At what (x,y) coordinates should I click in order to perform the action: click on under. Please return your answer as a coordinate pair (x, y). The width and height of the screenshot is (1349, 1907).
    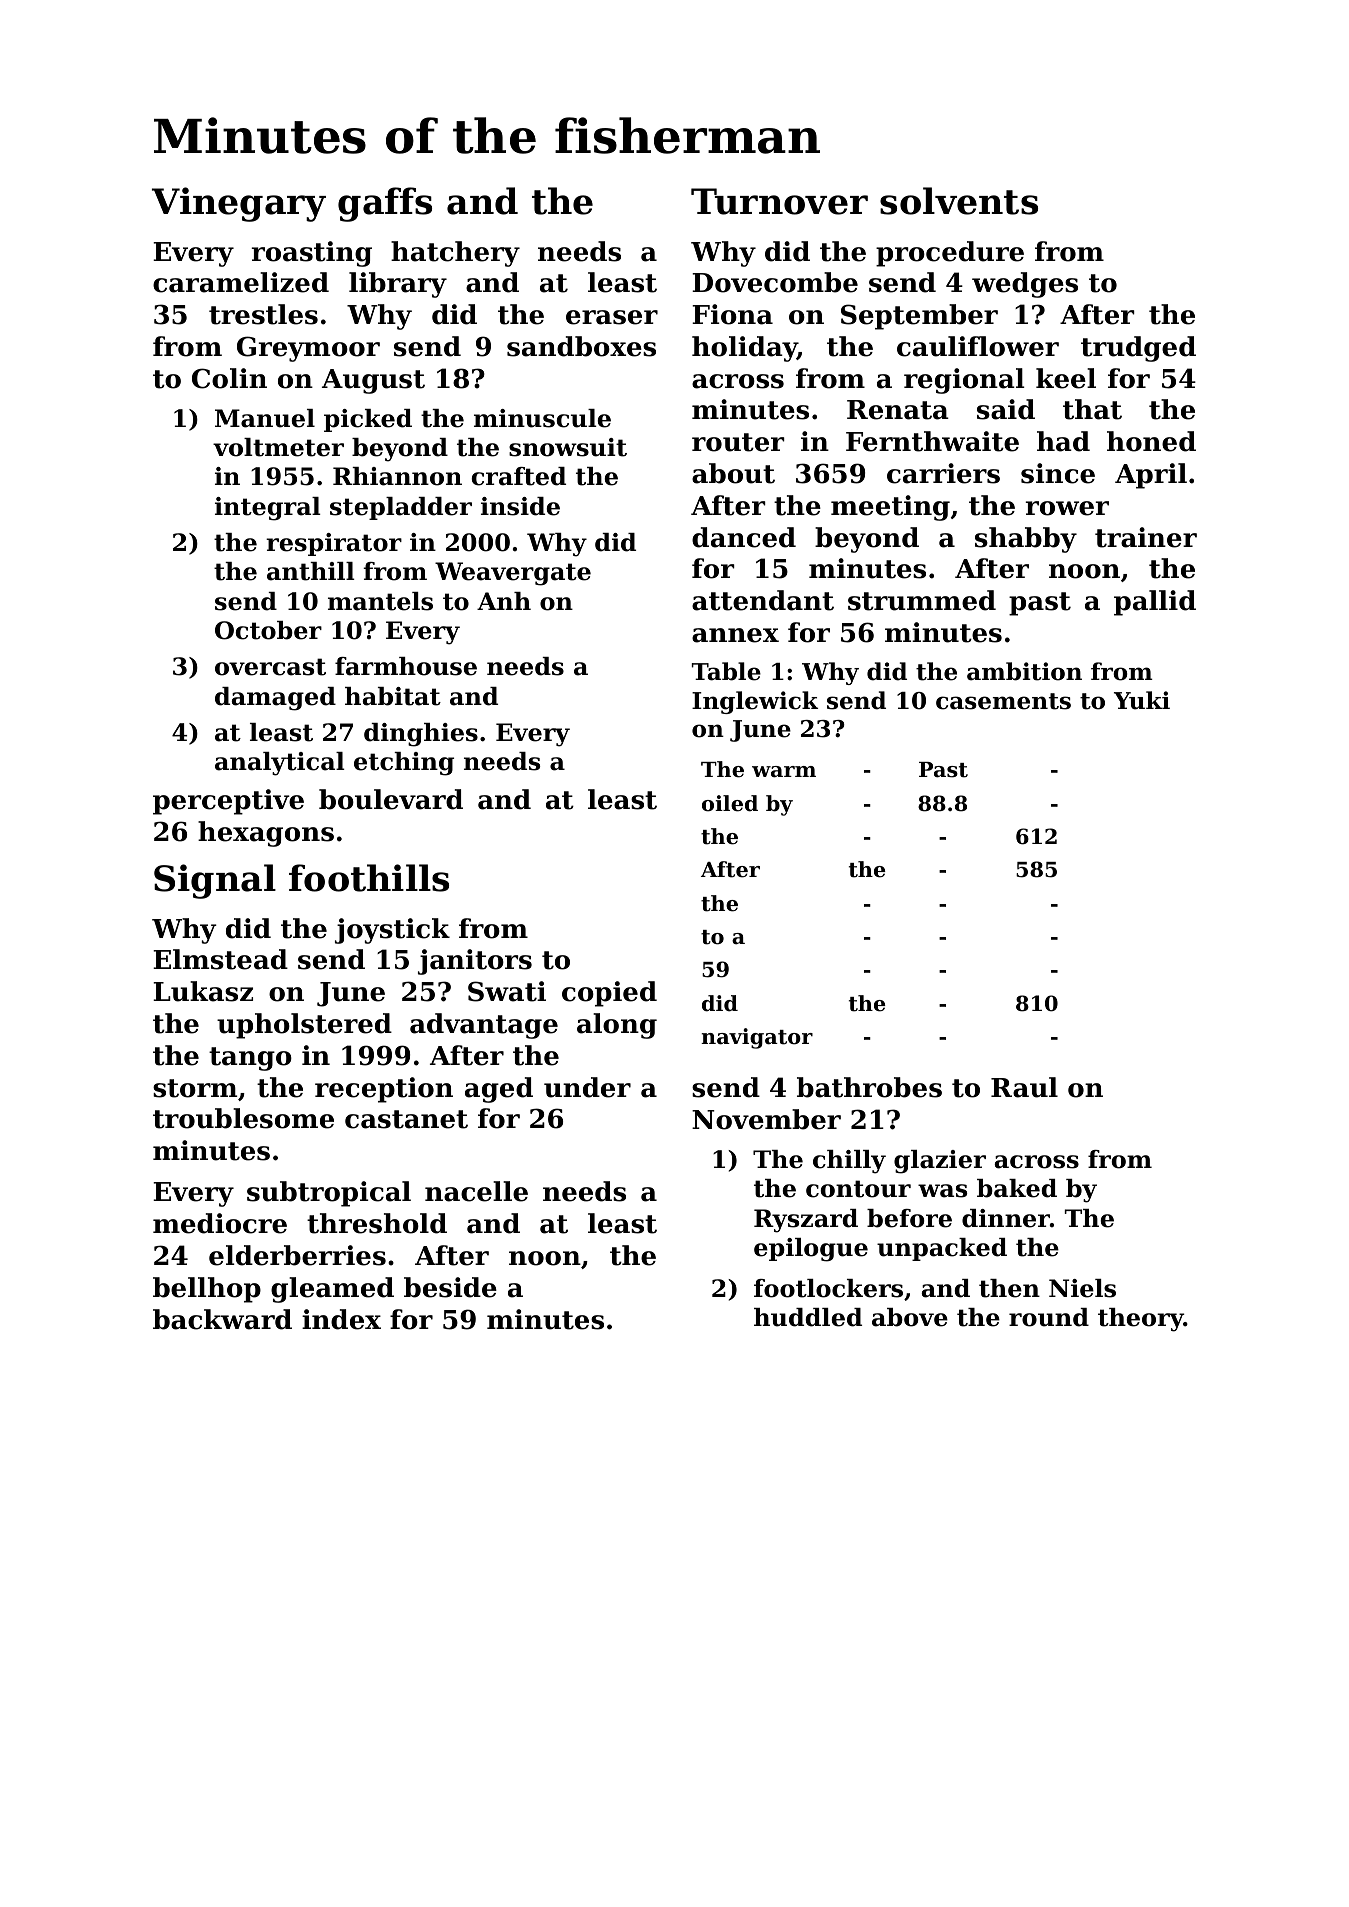
    Looking at the image, I should click on (587, 1087).
